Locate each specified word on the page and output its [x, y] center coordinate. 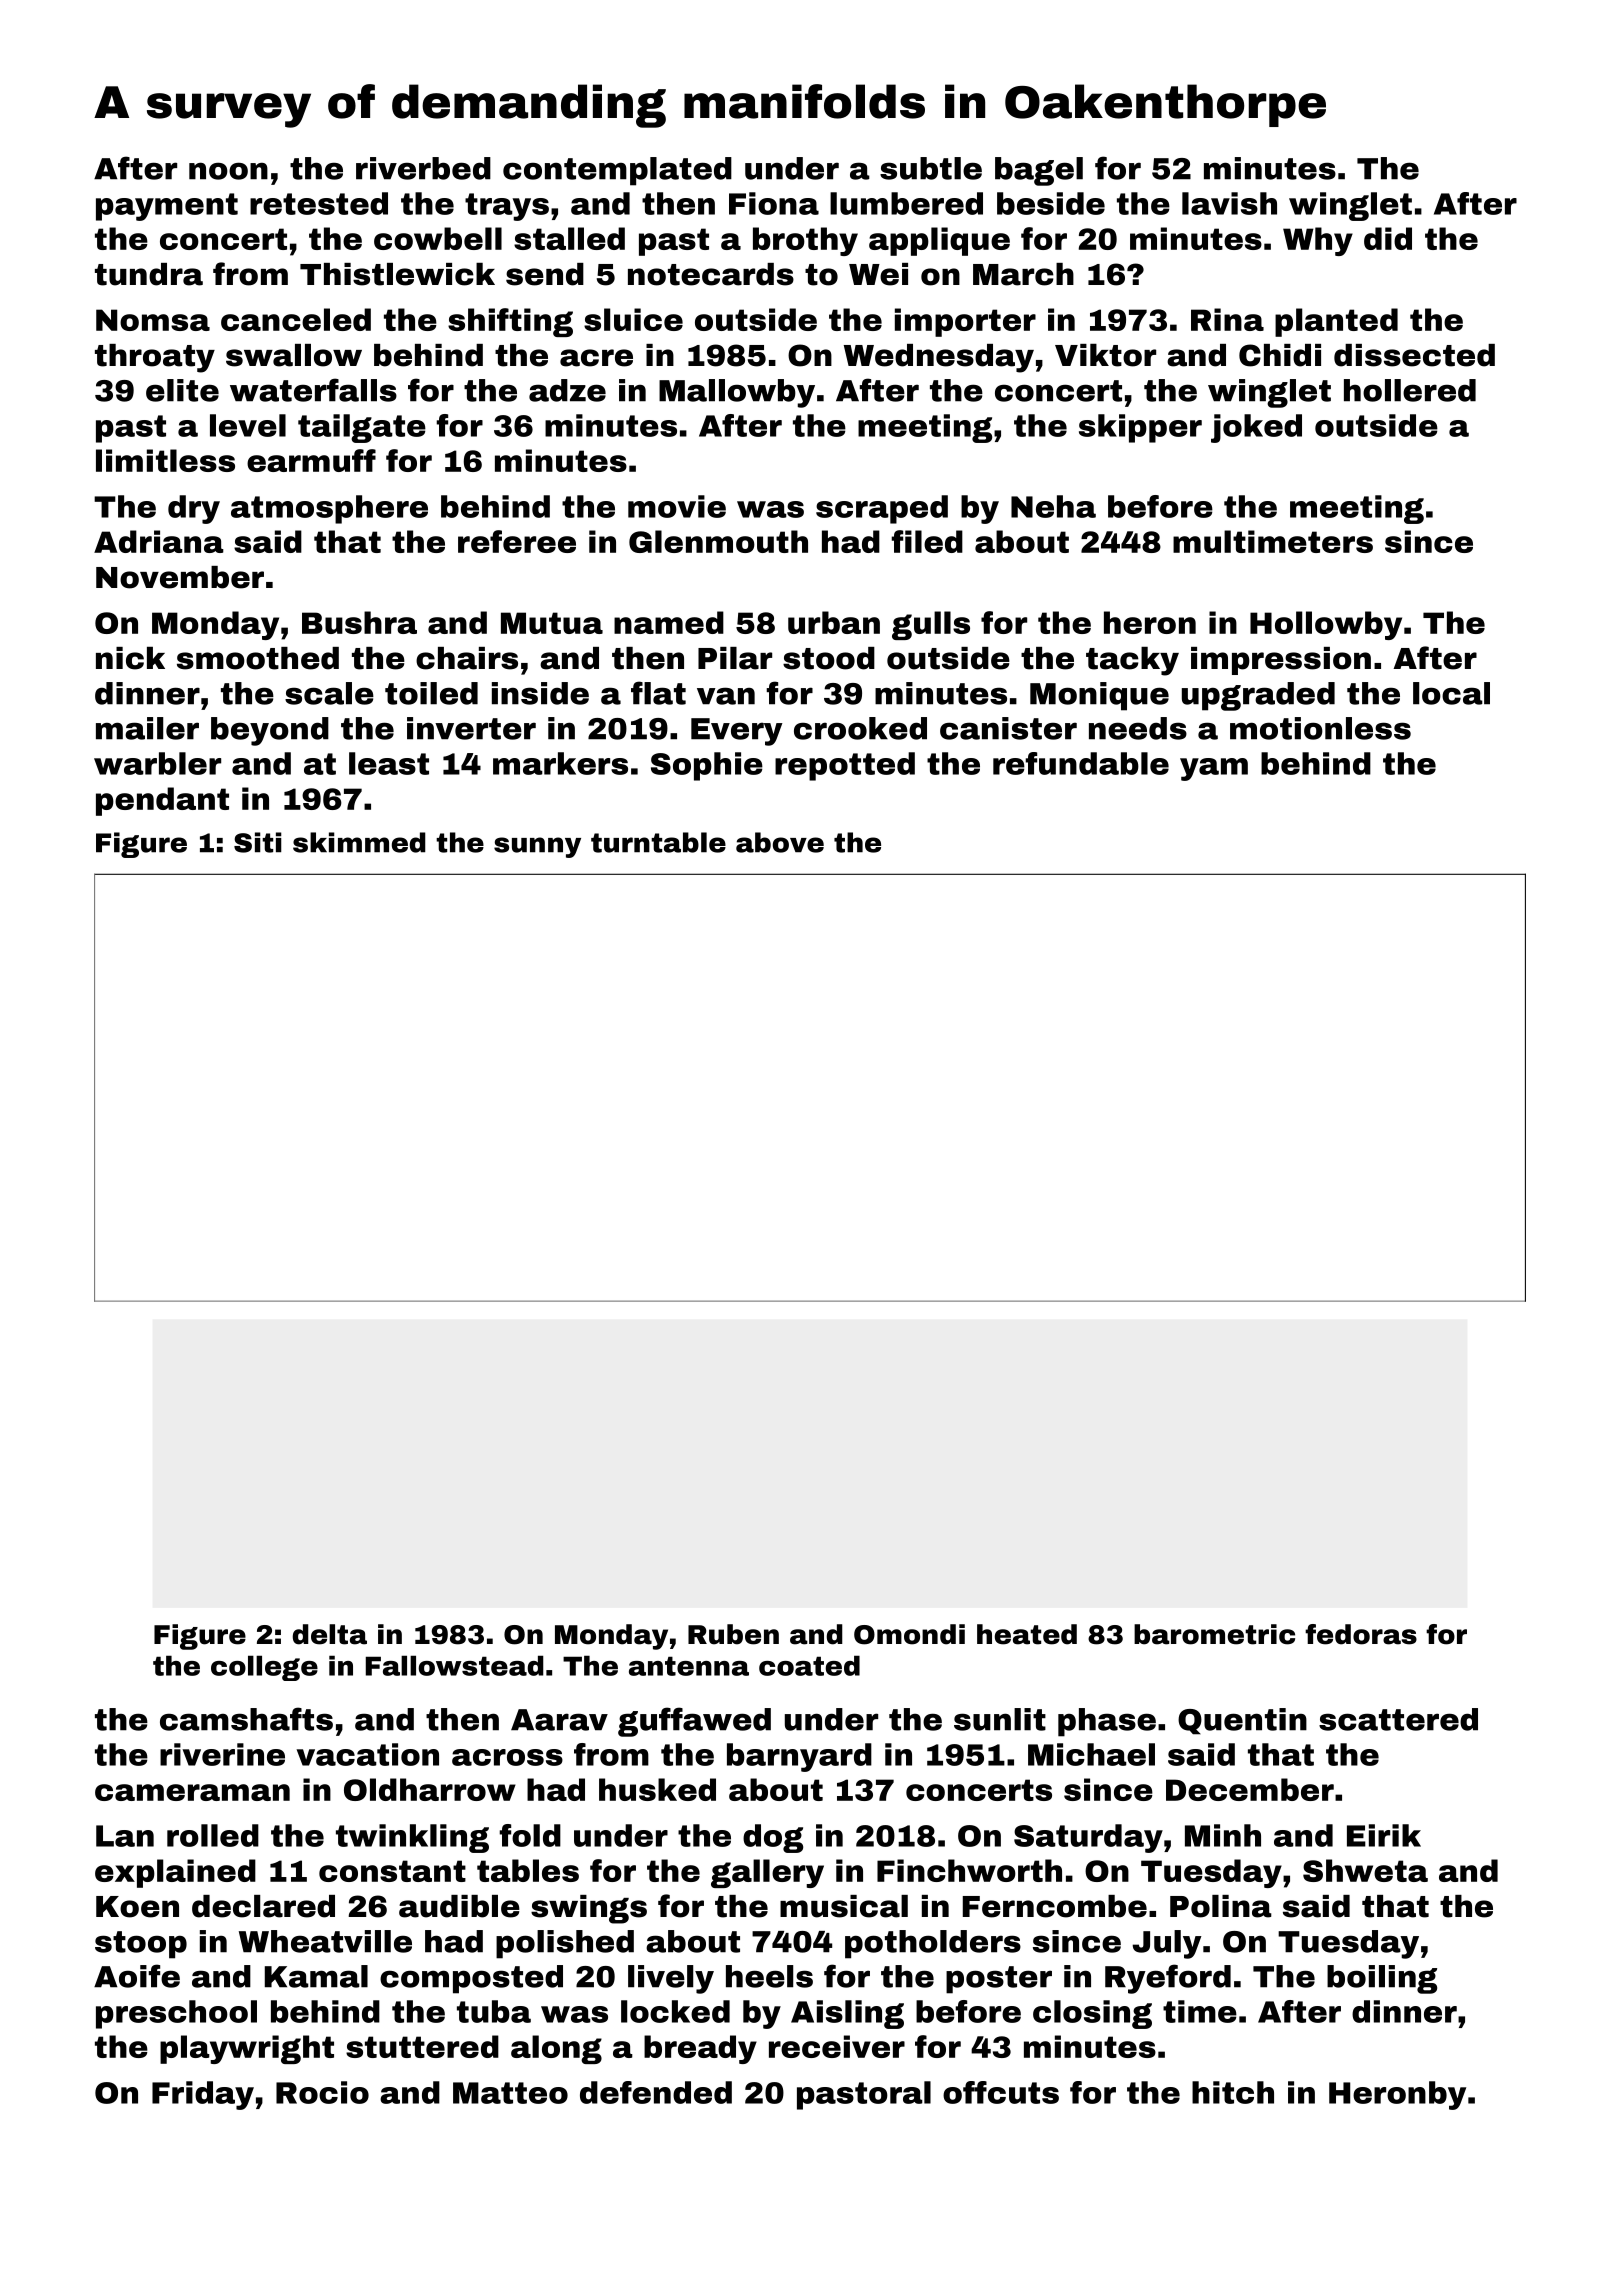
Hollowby [1326, 625]
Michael [1091, 1754]
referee [517, 541]
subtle [931, 168]
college [264, 1668]
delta [330, 1634]
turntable [658, 842]
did [1388, 238]
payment [167, 207]
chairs [467, 658]
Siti [258, 842]
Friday [203, 2095]
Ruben [733, 1634]
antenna [689, 1666]
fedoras [1361, 1634]
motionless [1320, 728]
